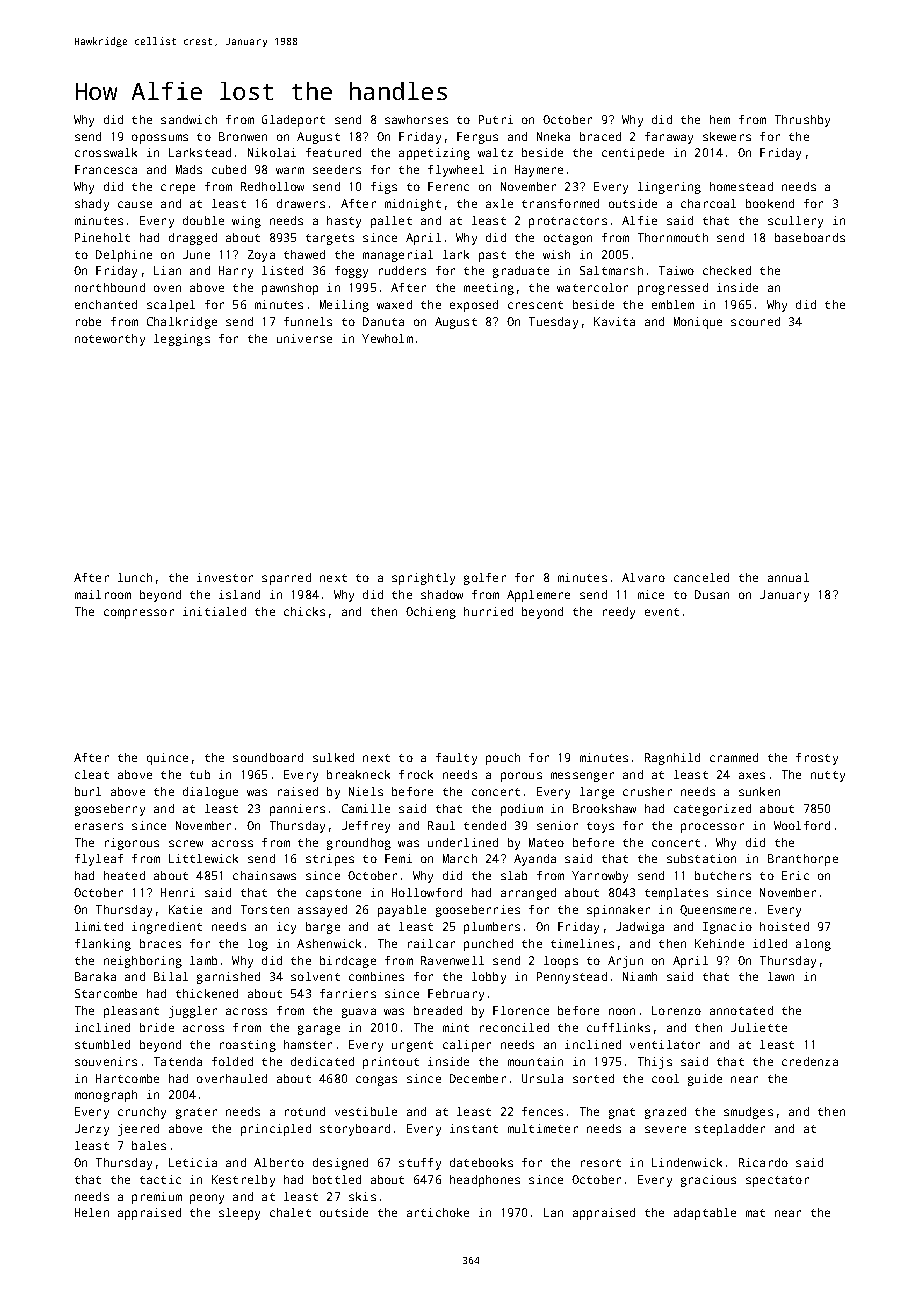  What do you see at coordinates (614, 321) in the document?
I see `Kavita` at bounding box center [614, 321].
